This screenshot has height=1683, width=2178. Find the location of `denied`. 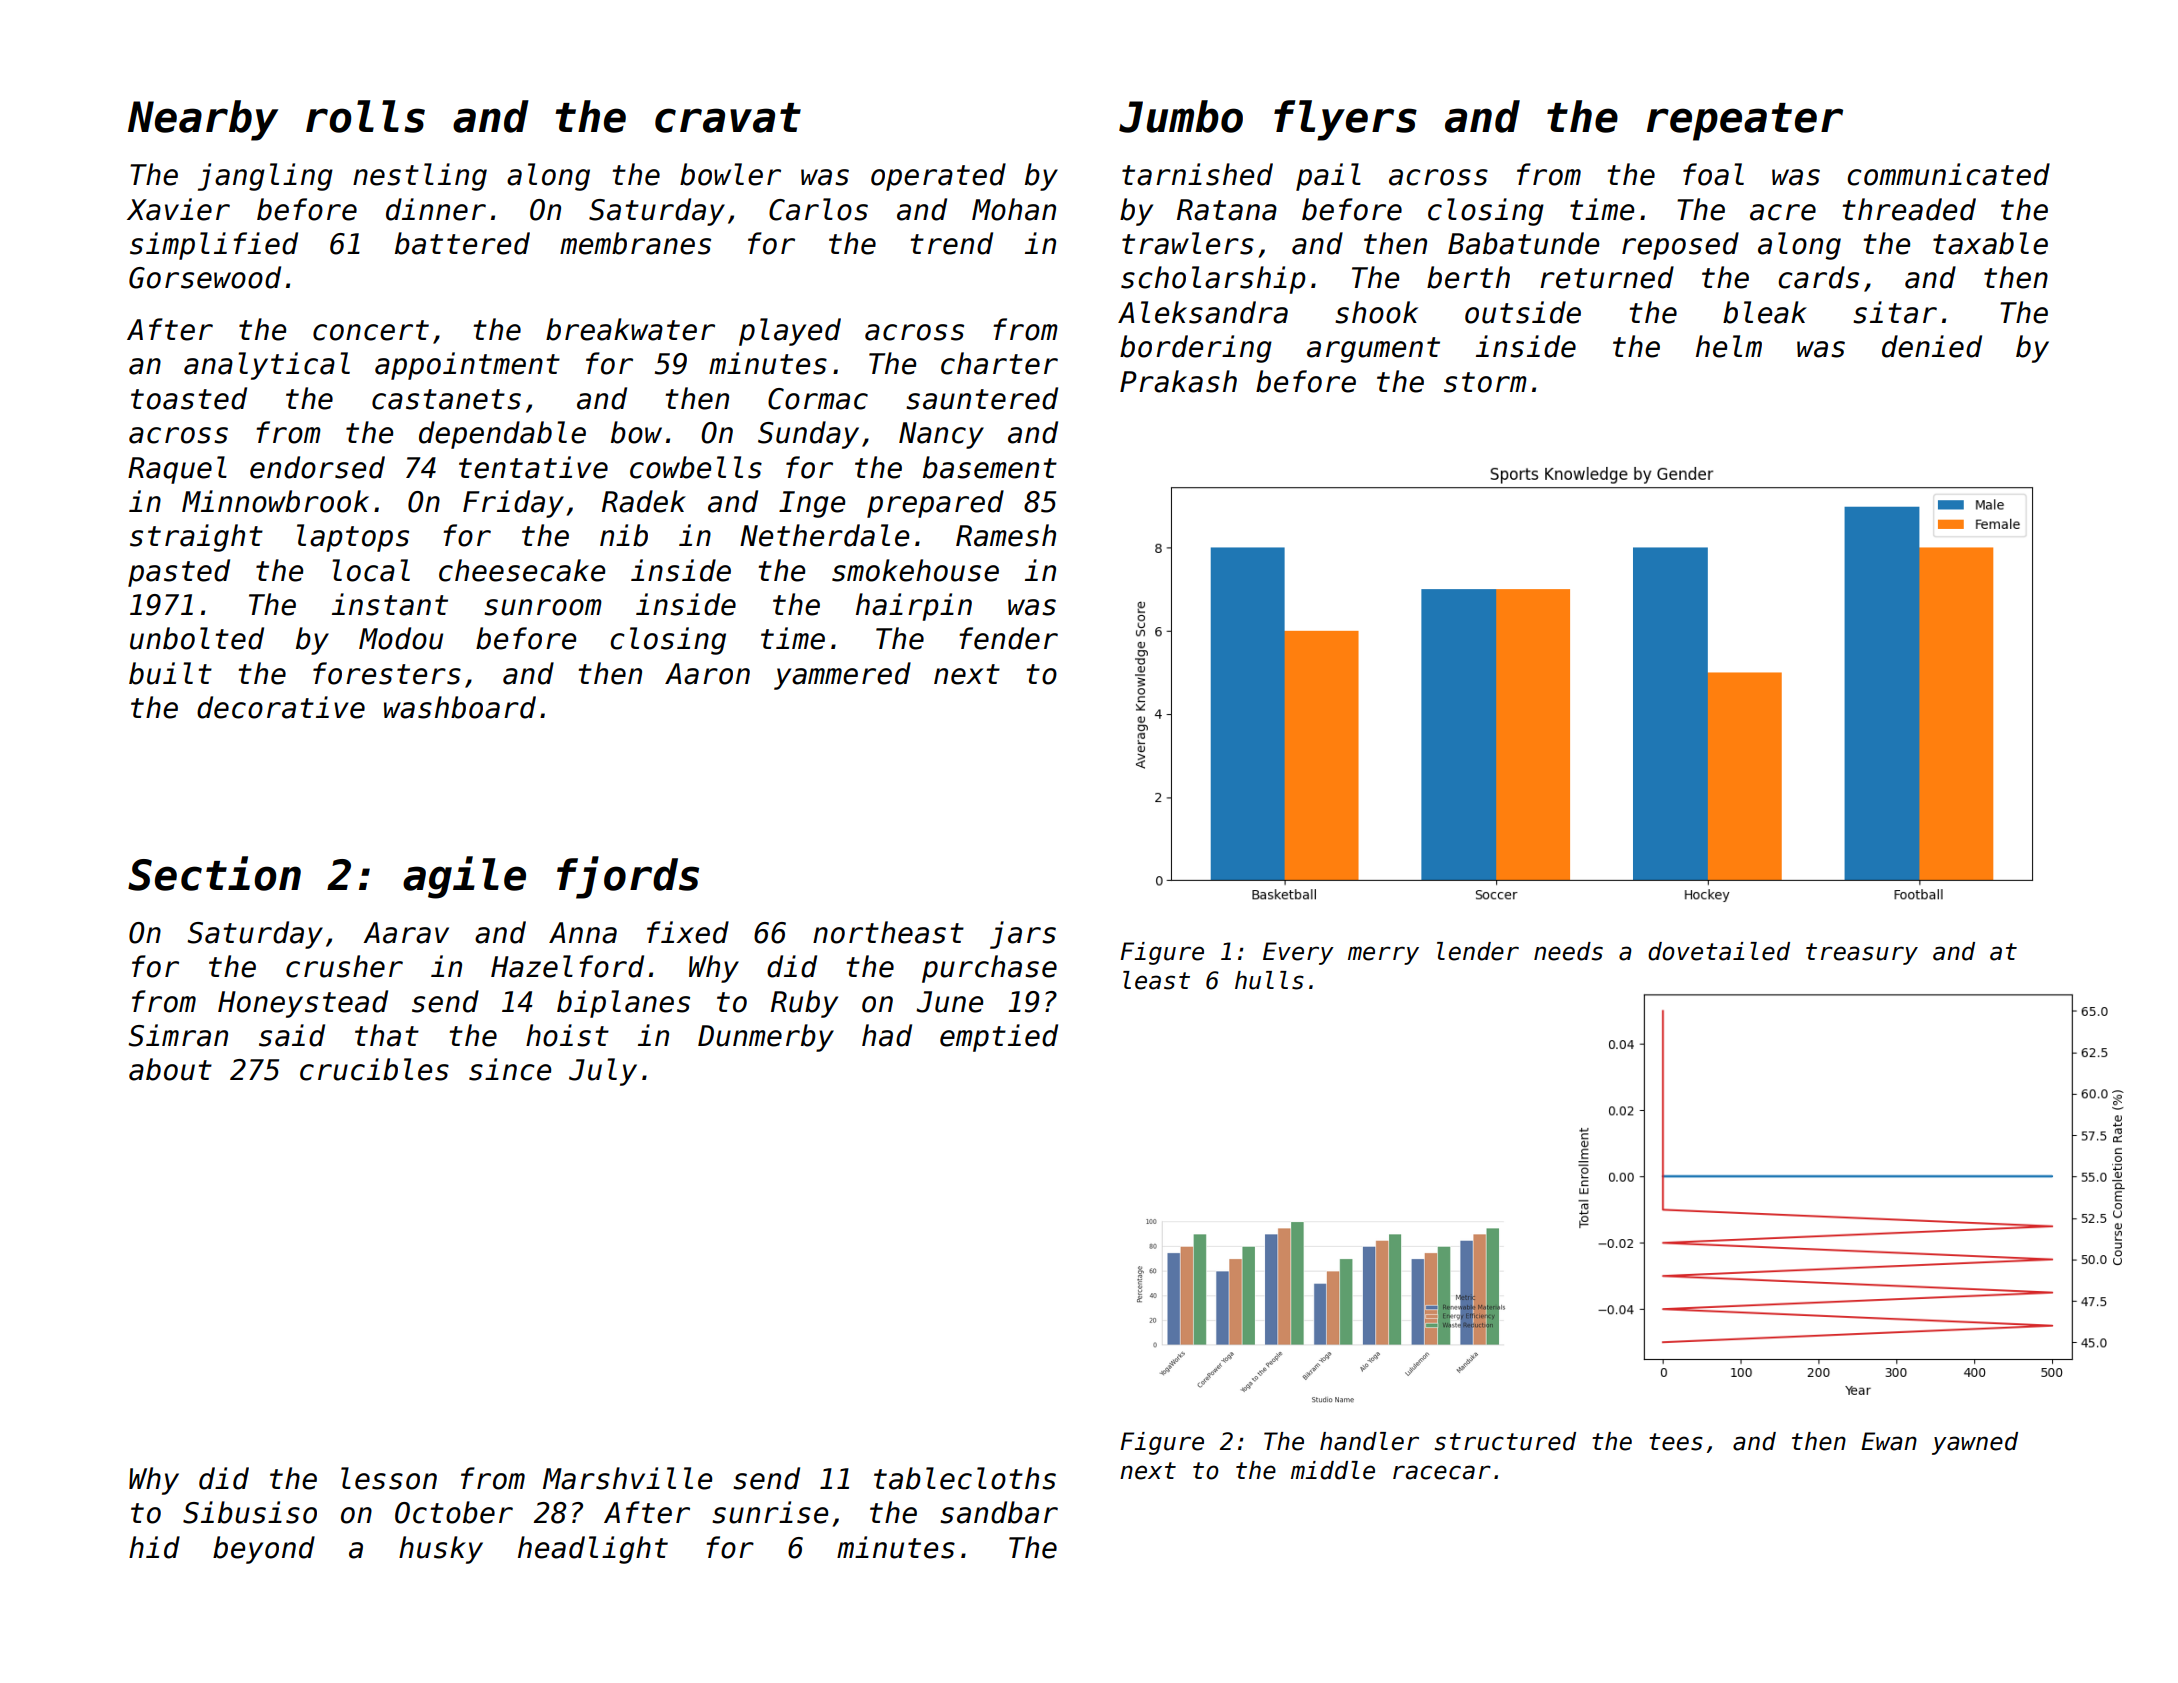

denied is located at coordinates (1932, 346).
